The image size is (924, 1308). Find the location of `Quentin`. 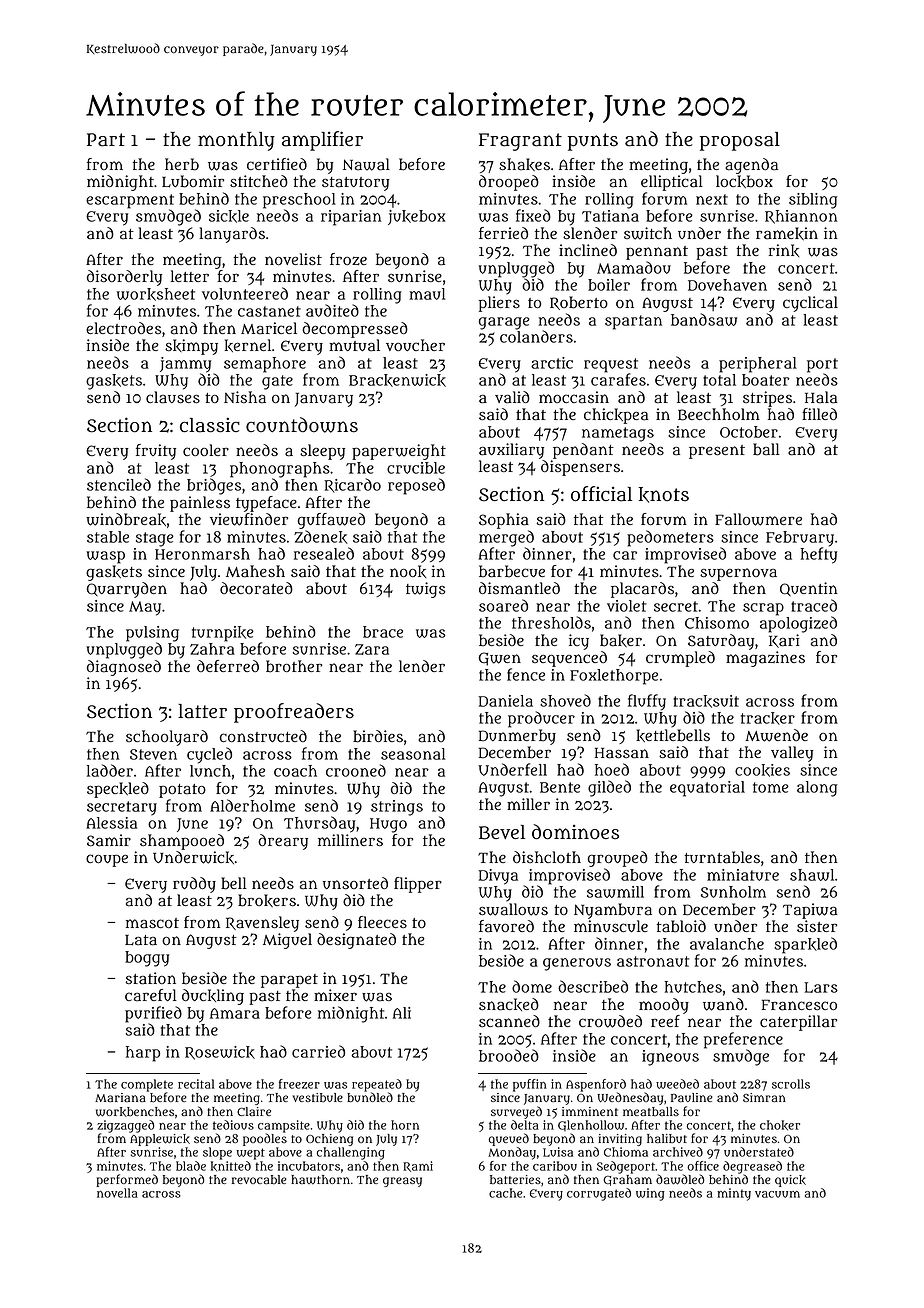

Quentin is located at coordinates (809, 589).
